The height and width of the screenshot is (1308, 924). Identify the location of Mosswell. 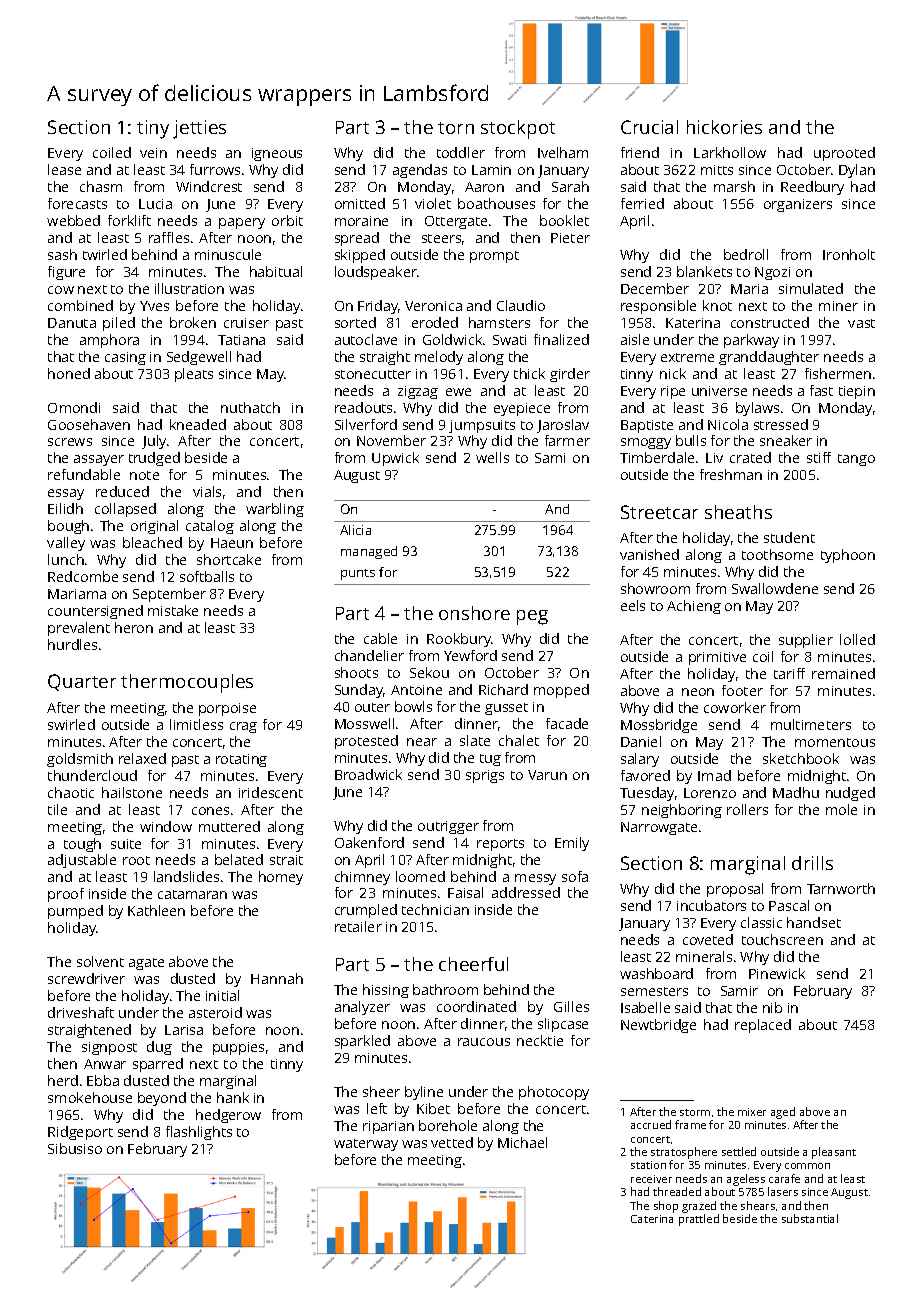
(364, 723).
